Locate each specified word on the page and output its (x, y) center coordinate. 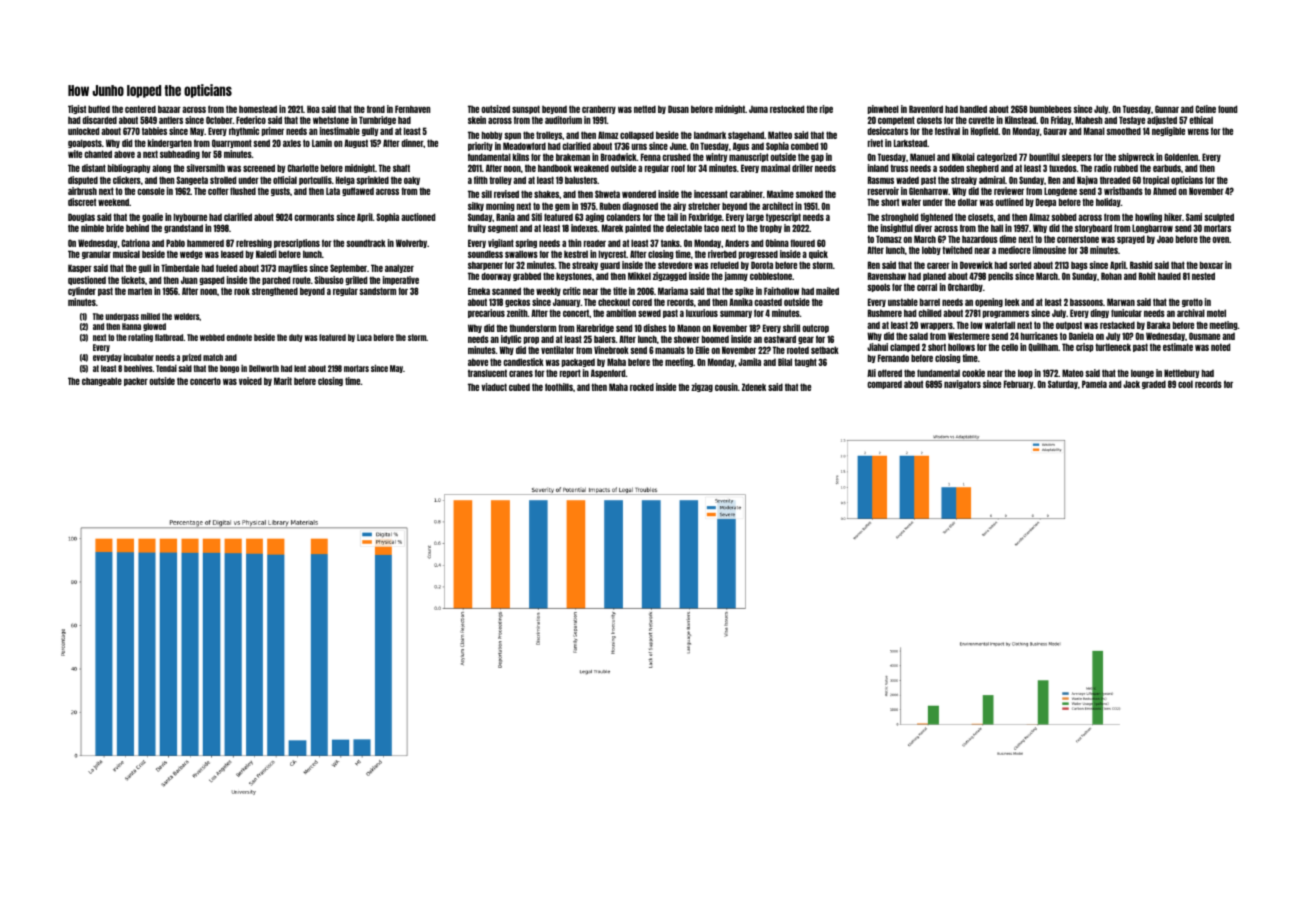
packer (136, 381)
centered (140, 109)
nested (1203, 276)
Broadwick (619, 157)
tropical (1156, 180)
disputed (83, 180)
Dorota (762, 265)
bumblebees (1051, 109)
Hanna (131, 326)
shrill (791, 328)
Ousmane (1204, 336)
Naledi (266, 254)
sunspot (526, 109)
